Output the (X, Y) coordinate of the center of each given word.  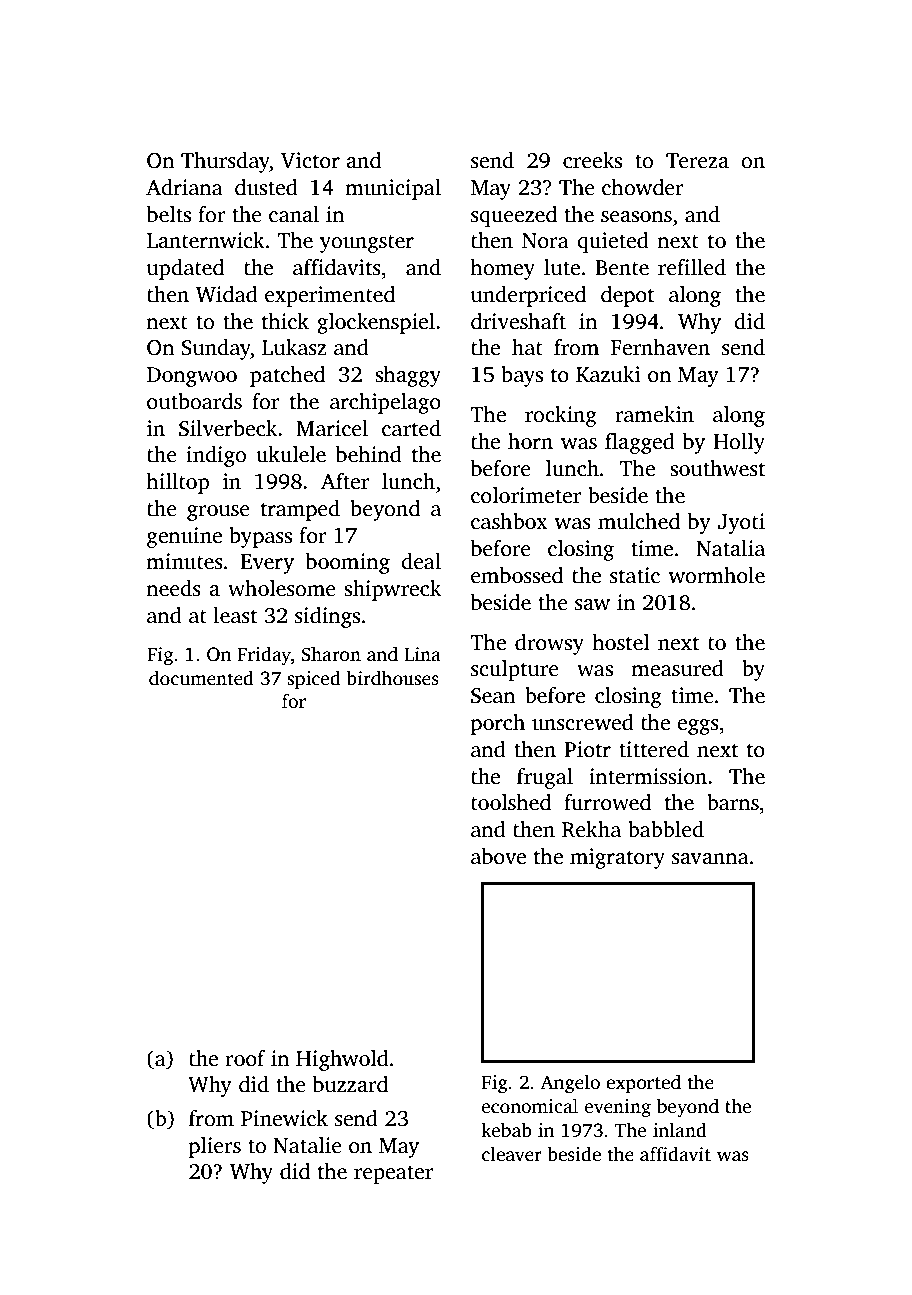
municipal (393, 189)
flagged (640, 443)
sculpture (515, 670)
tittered (654, 749)
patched (287, 376)
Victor (310, 160)
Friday (264, 656)
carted (411, 428)
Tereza (697, 161)
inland (680, 1130)
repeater (393, 1175)
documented (201, 678)
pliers (215, 1147)
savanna (710, 859)
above (498, 856)
